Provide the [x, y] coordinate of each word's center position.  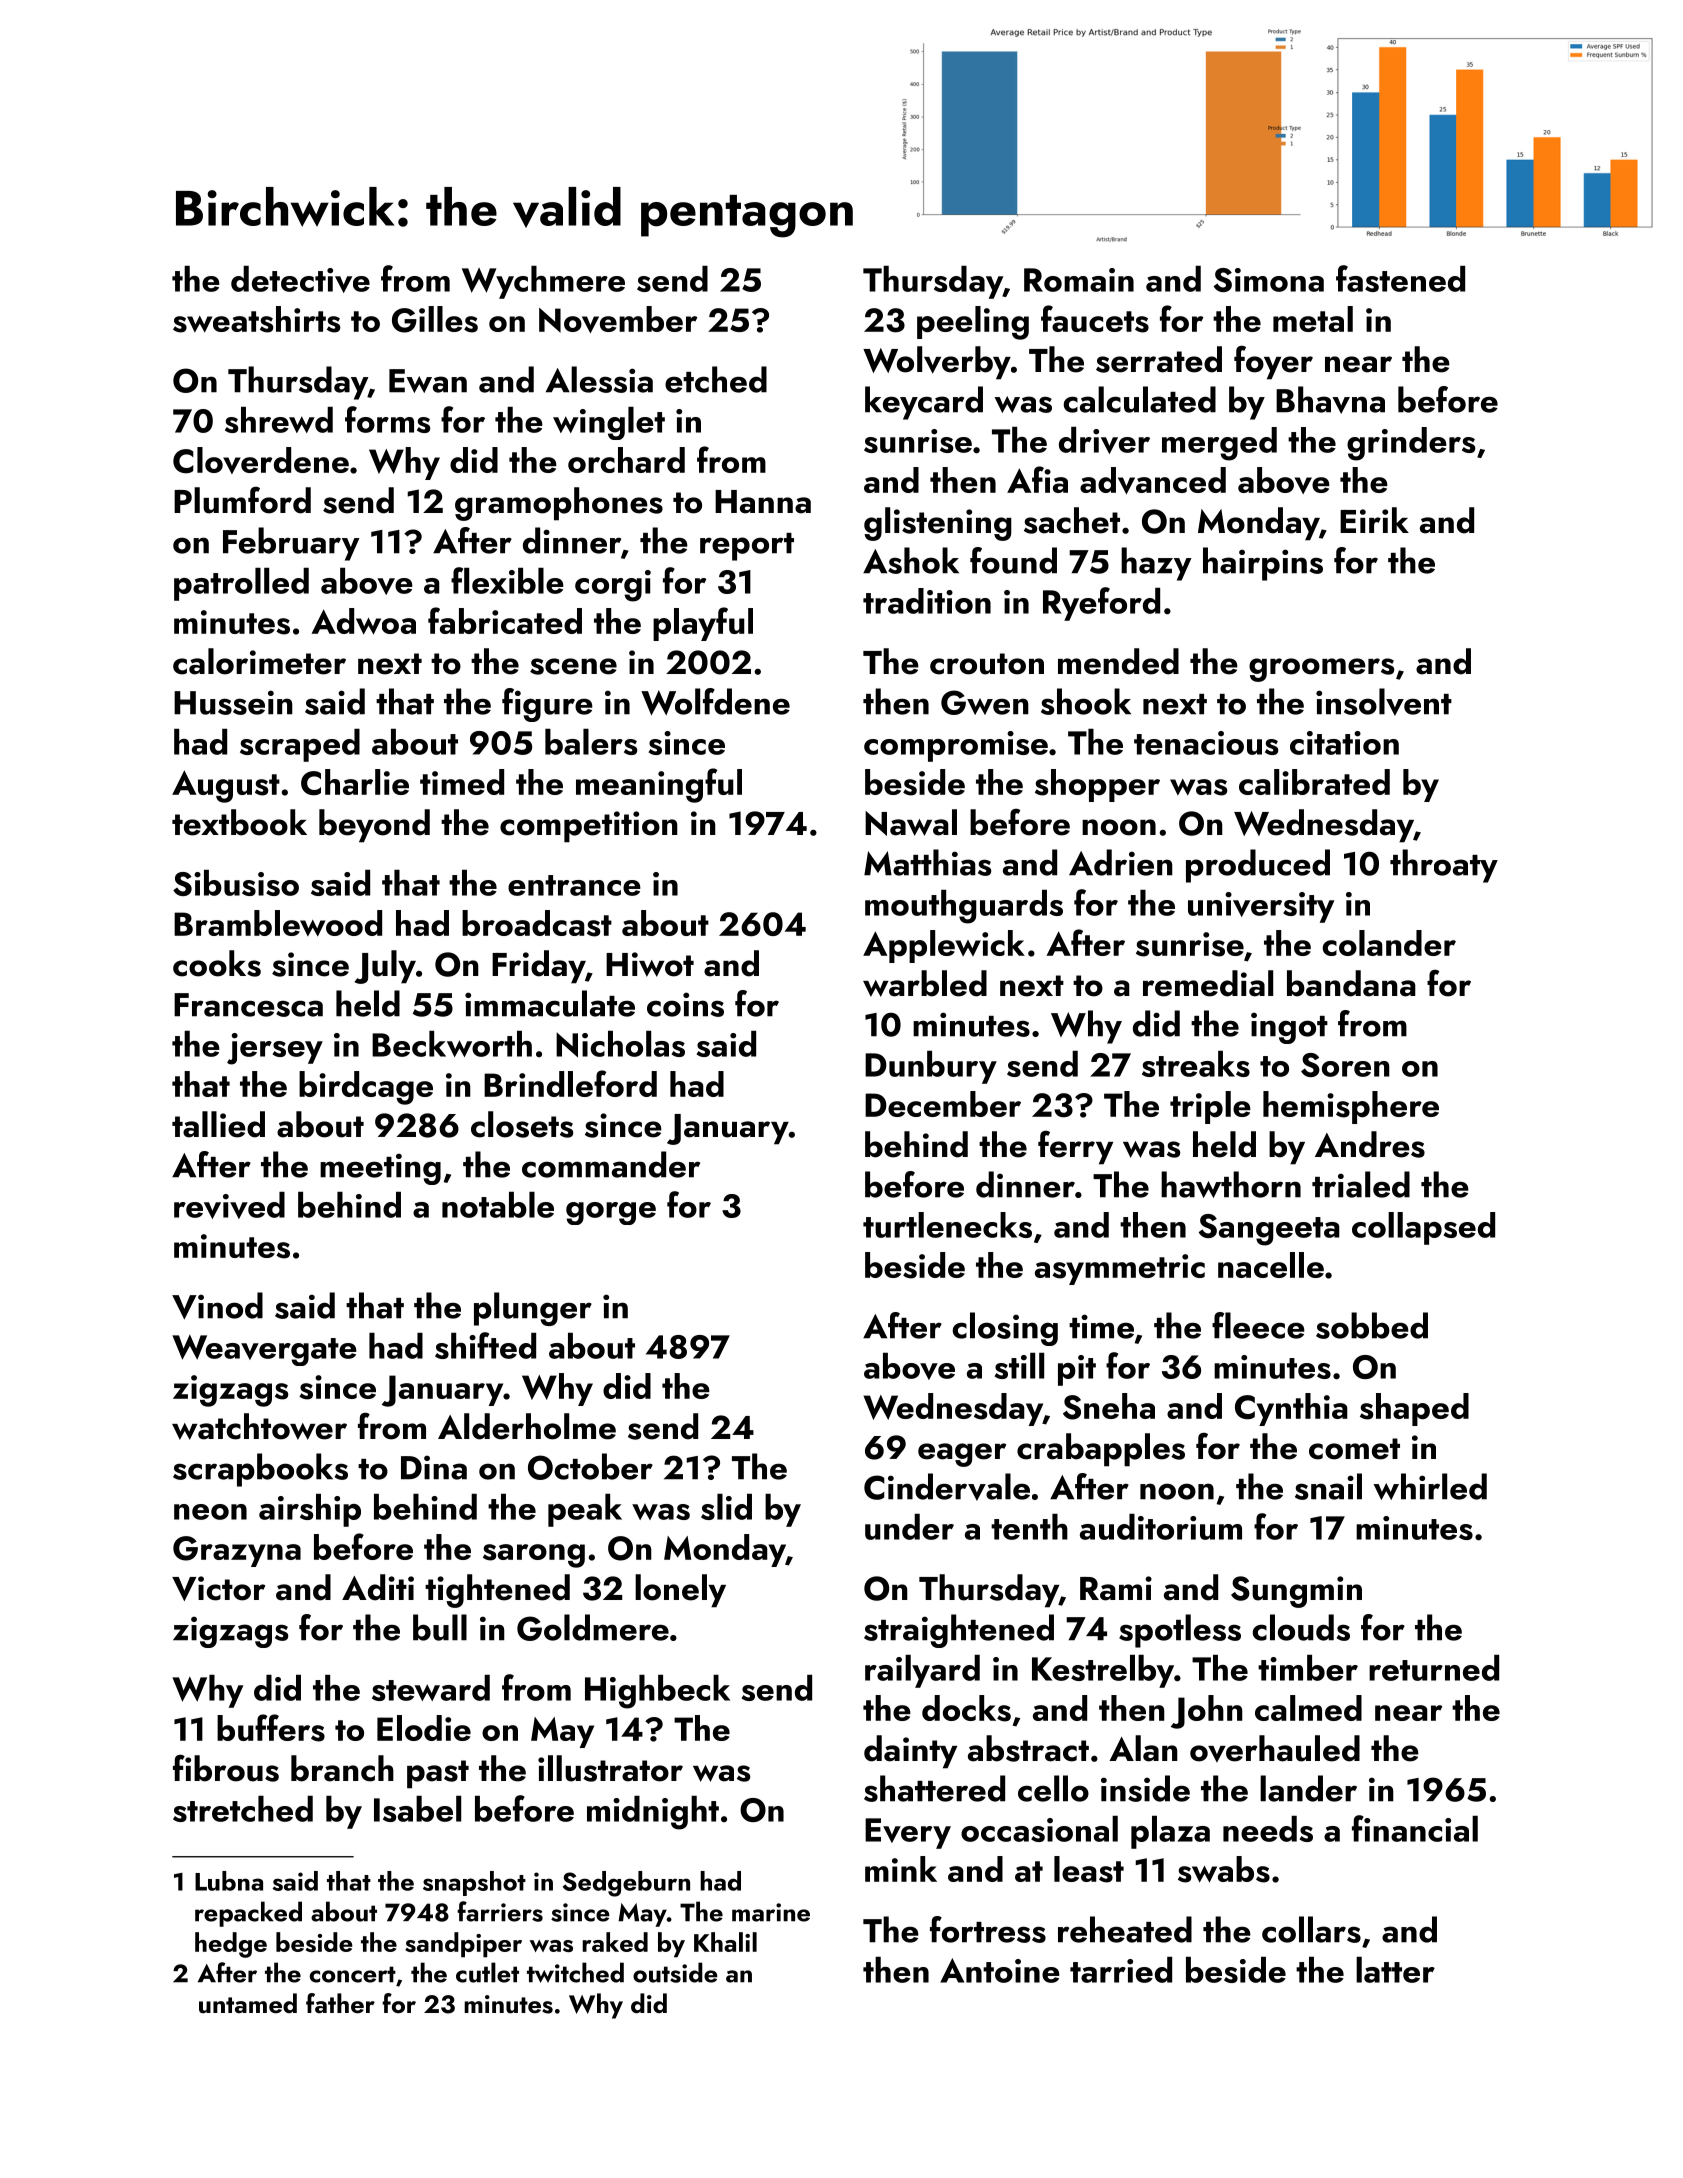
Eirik [1374, 520]
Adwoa [363, 621]
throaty [1444, 866]
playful [703, 624]
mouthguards [964, 907]
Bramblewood [278, 923]
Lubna [229, 1881]
